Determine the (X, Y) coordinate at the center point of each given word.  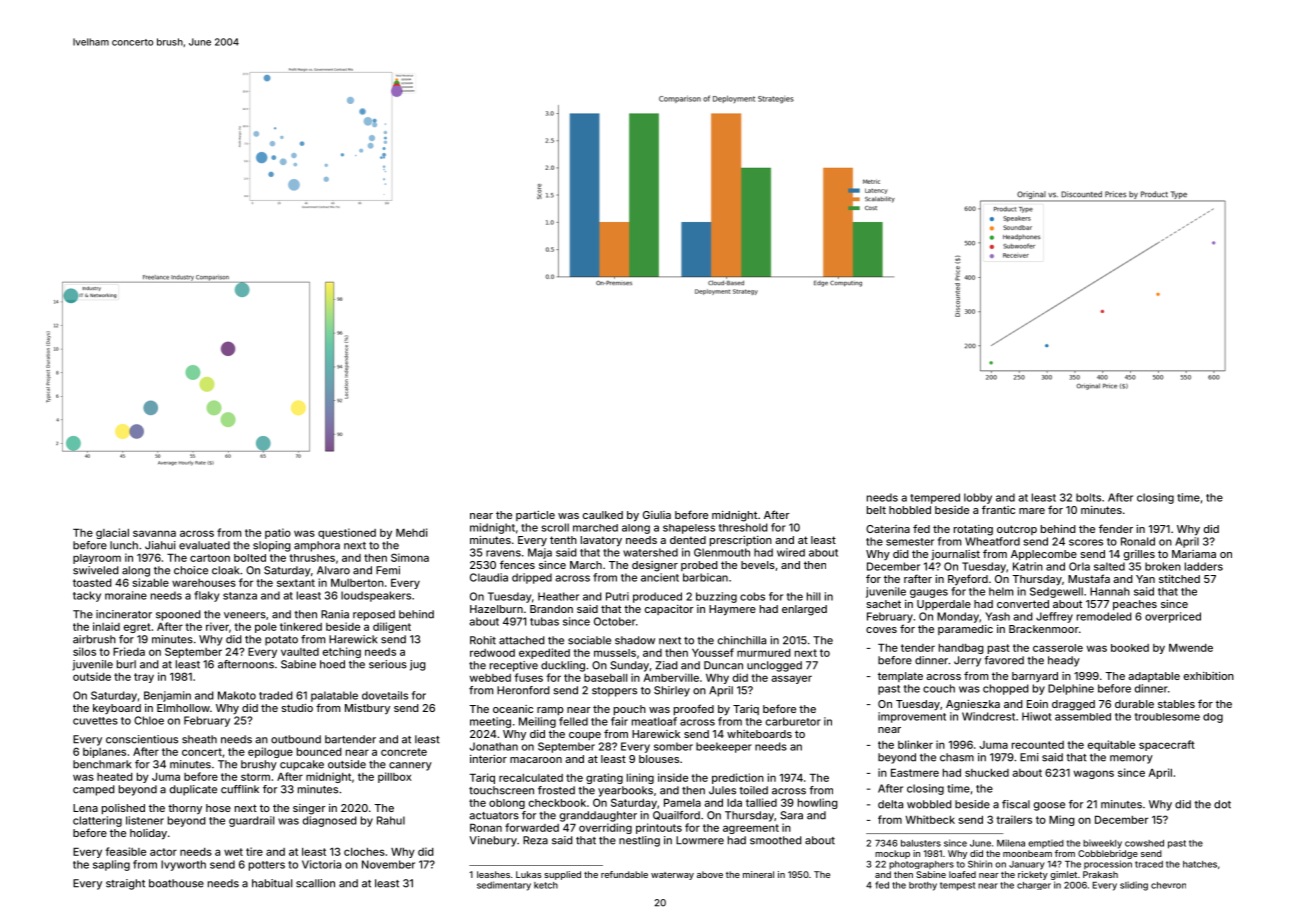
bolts (1088, 497)
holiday (148, 834)
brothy (923, 886)
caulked (603, 515)
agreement (751, 829)
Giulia (657, 515)
